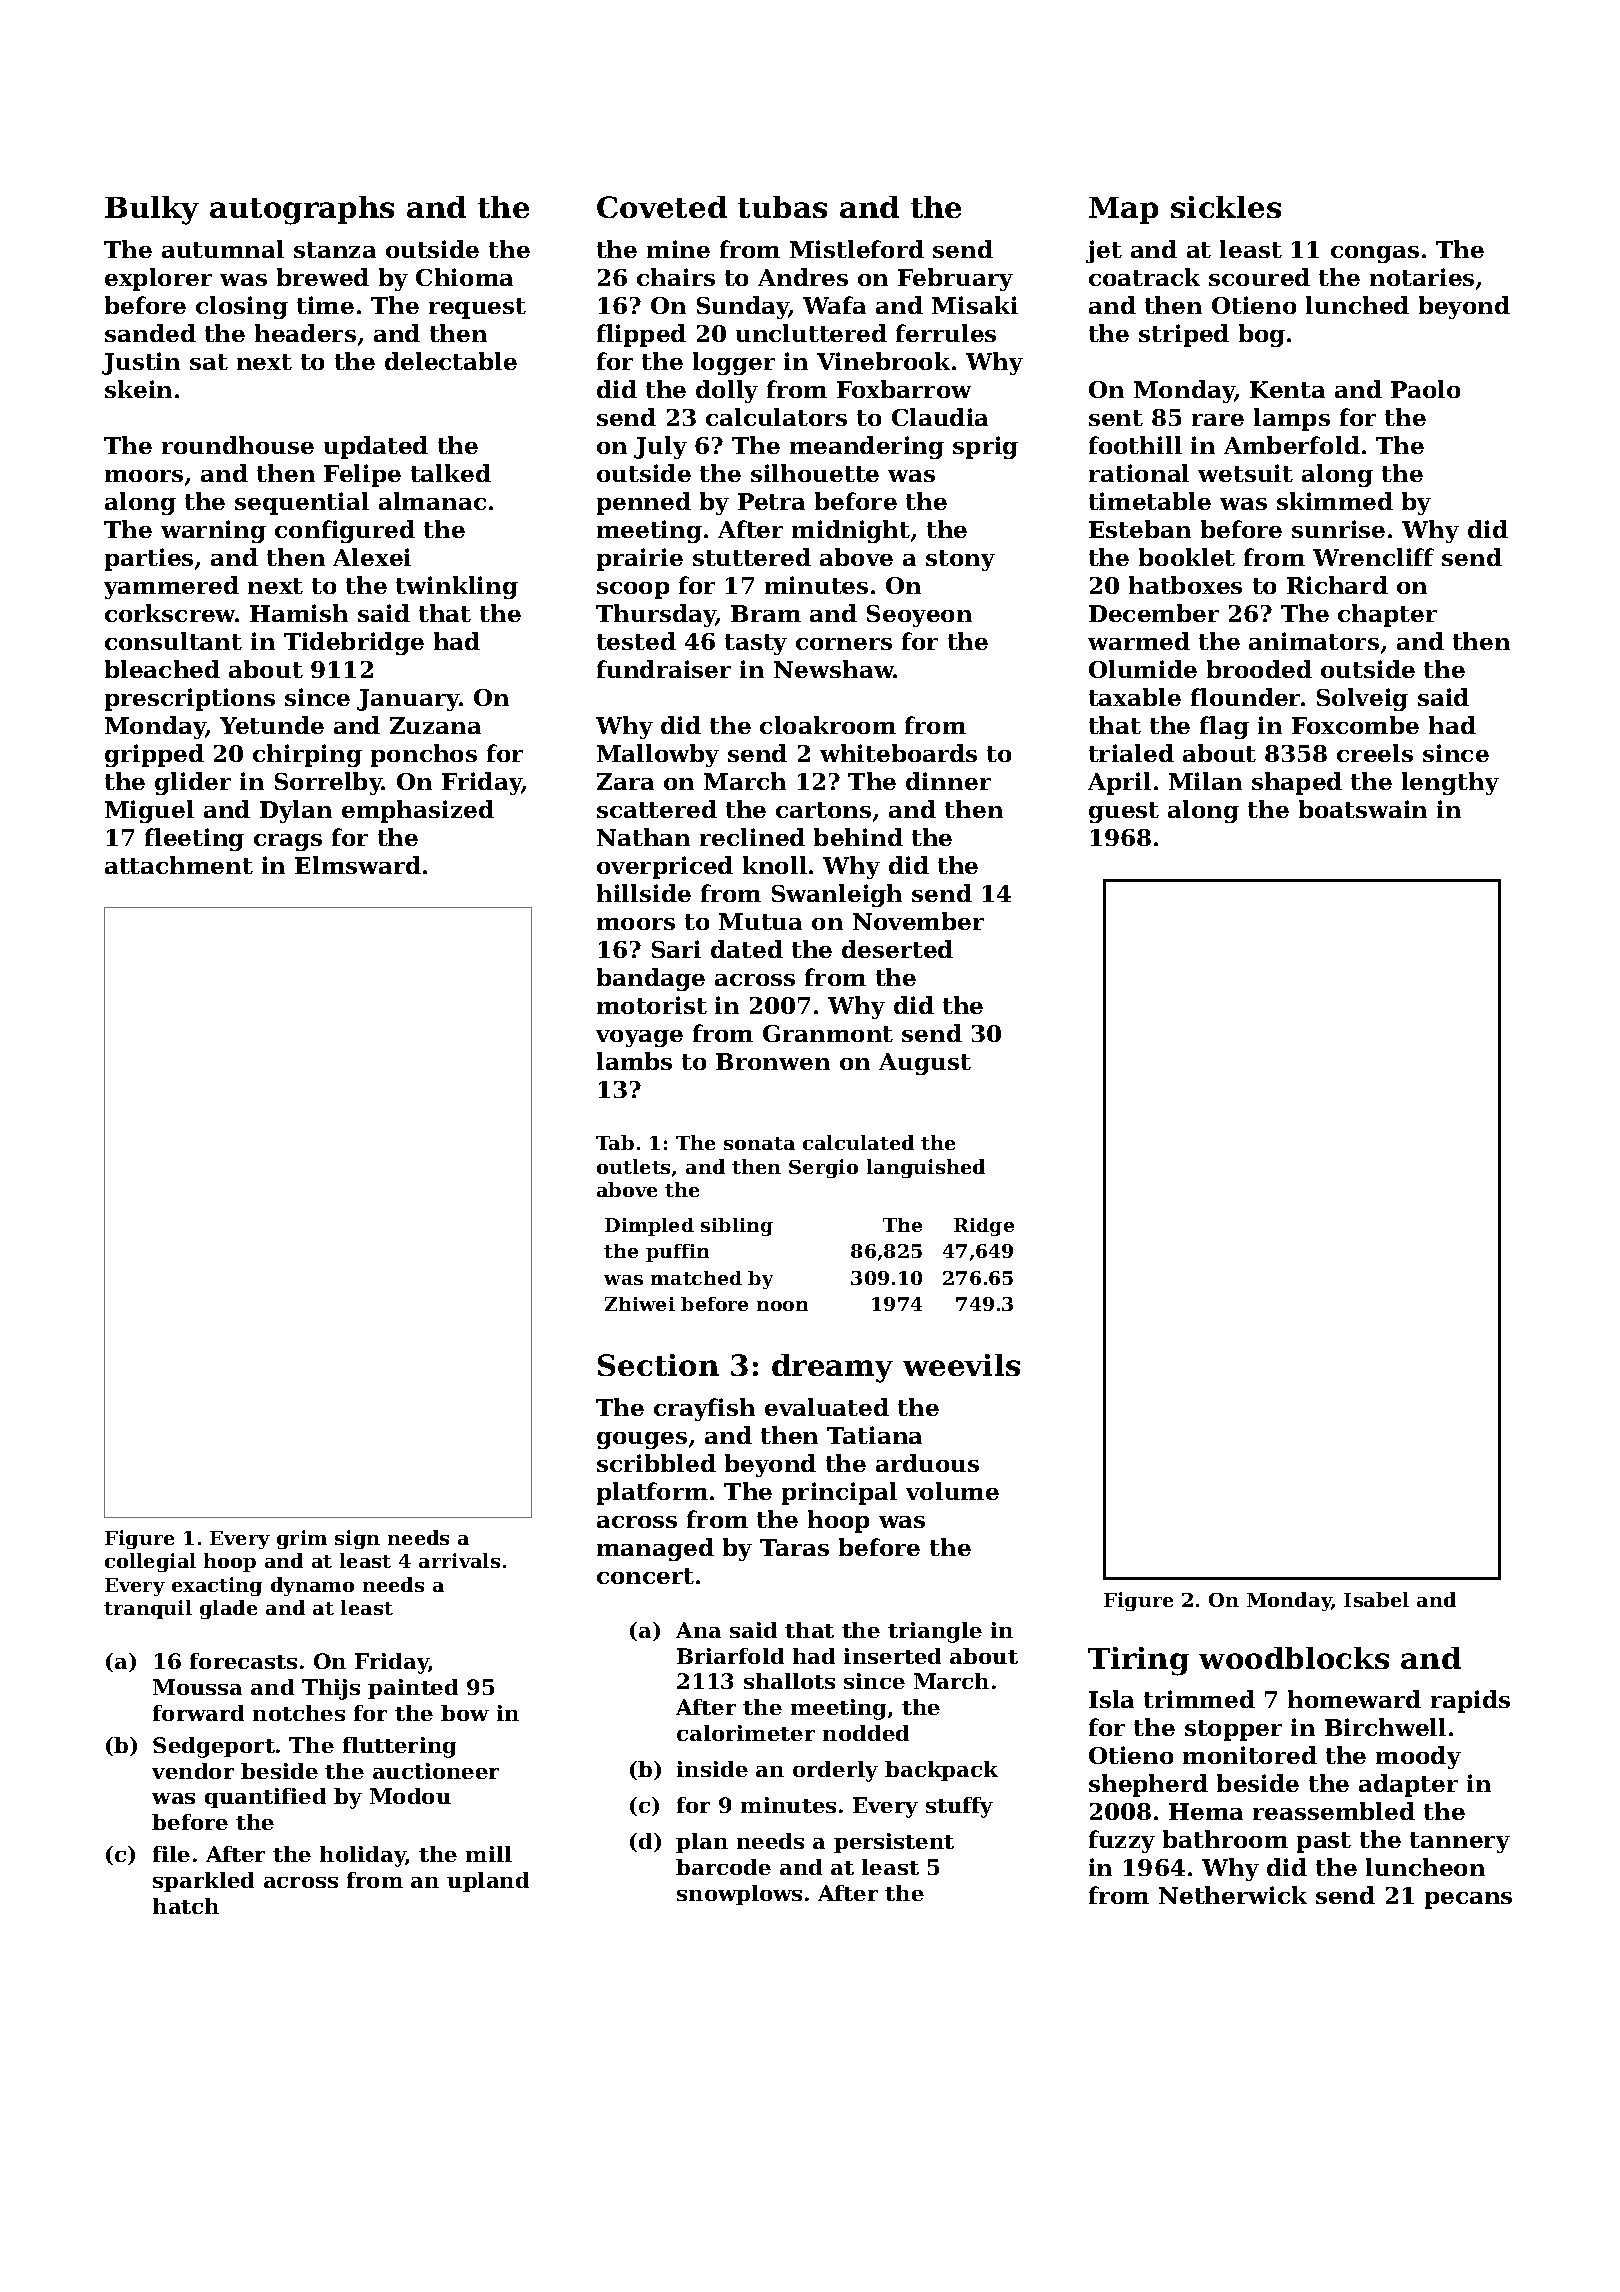 This image has width=1620, height=2292. Describe the element at coordinates (1124, 812) in the image. I see `guest` at that location.
